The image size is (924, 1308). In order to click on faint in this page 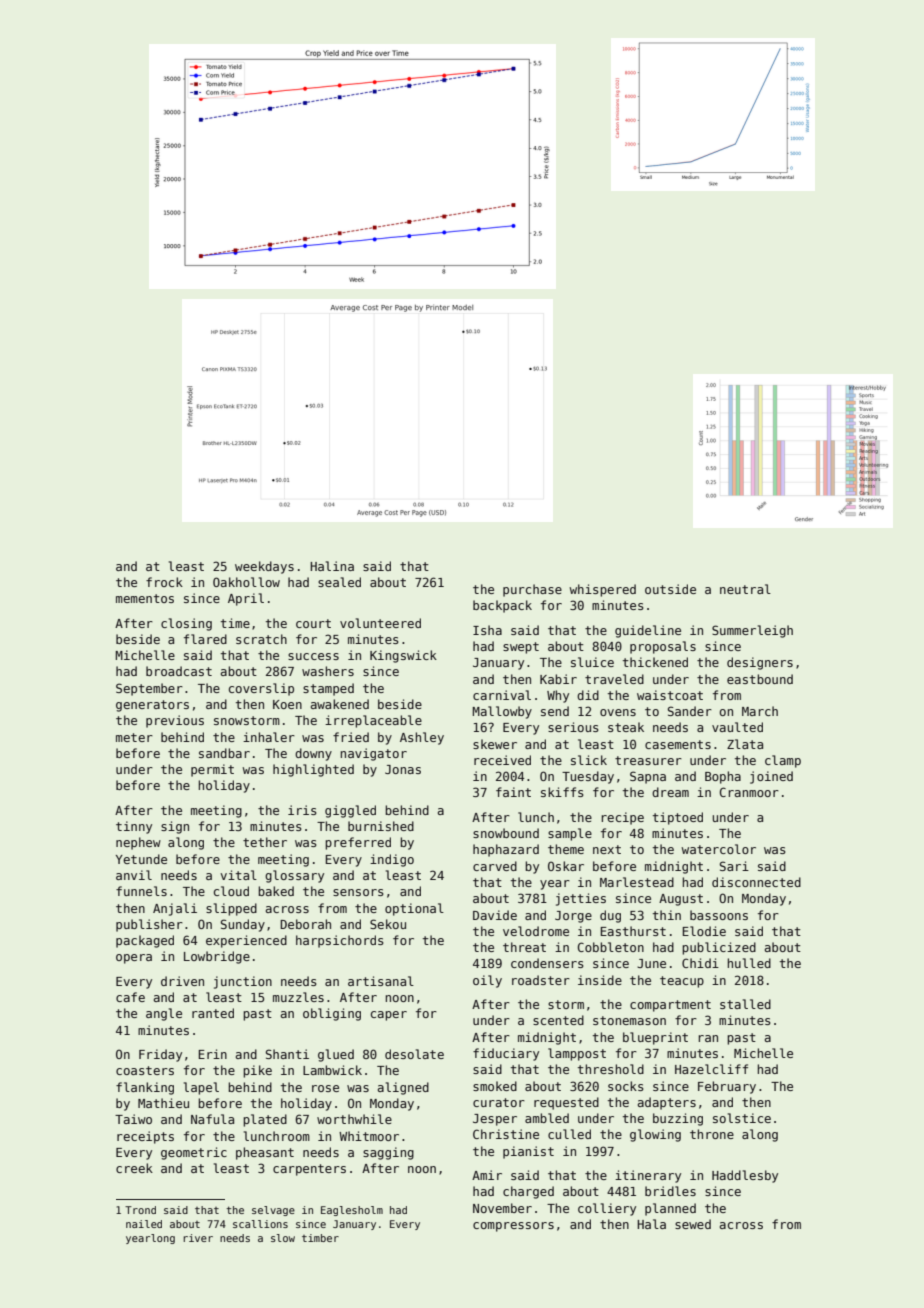, I will do `click(513, 792)`.
